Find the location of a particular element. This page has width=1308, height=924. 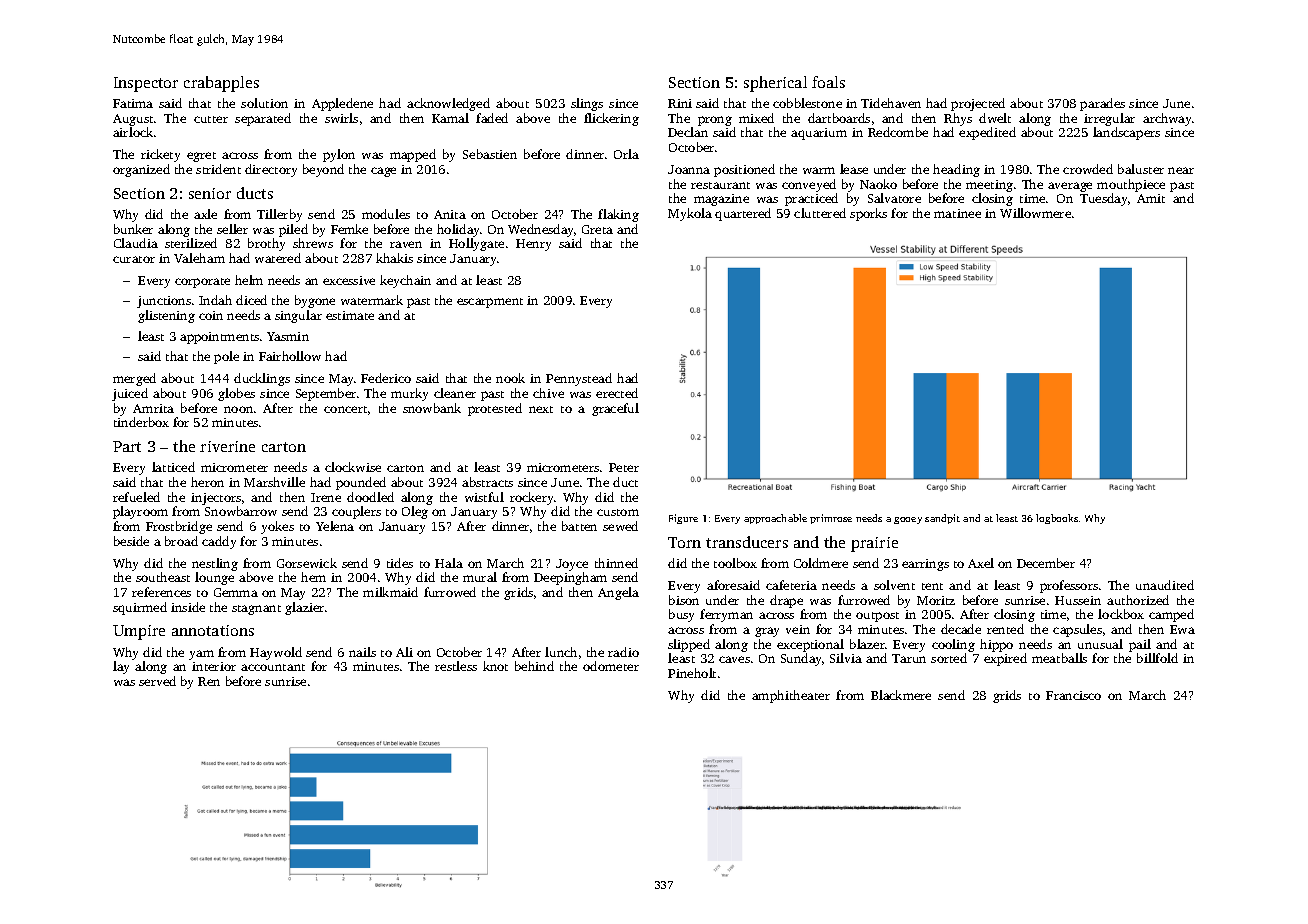

Umpire is located at coordinates (139, 632).
